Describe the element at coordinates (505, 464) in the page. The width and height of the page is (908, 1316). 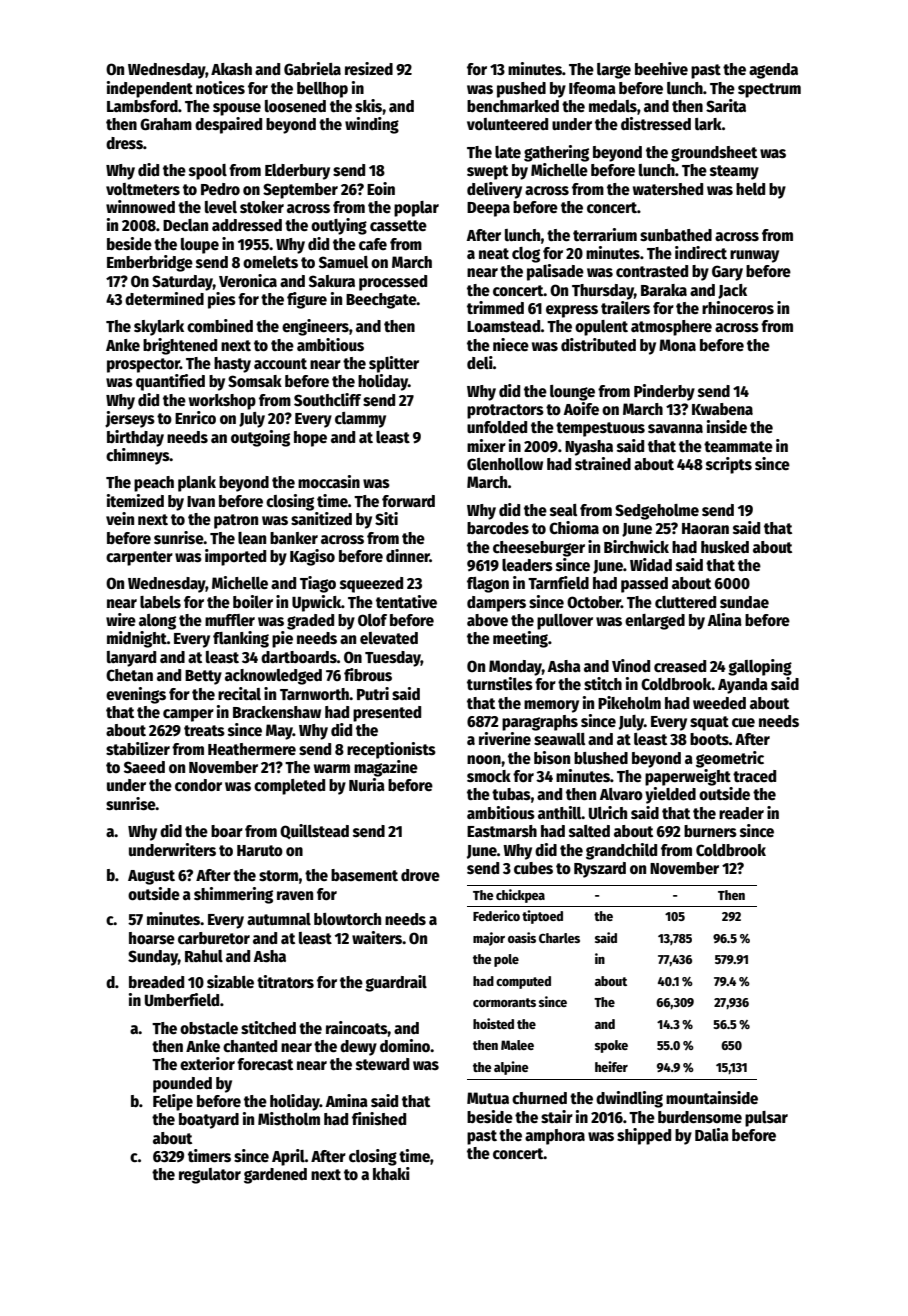
I see `Glenhollow` at that location.
